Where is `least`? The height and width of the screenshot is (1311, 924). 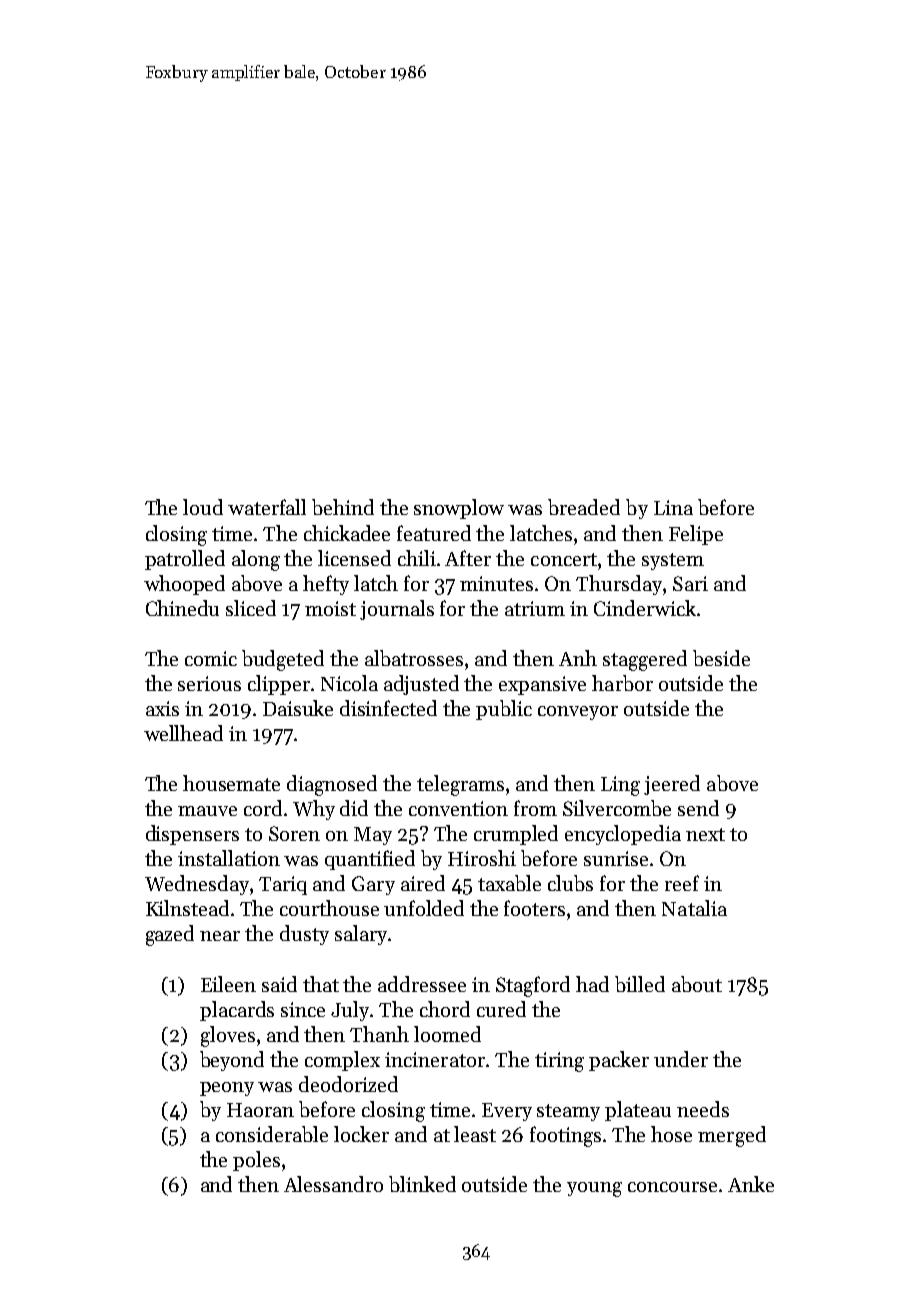
least is located at coordinates (475, 1134).
